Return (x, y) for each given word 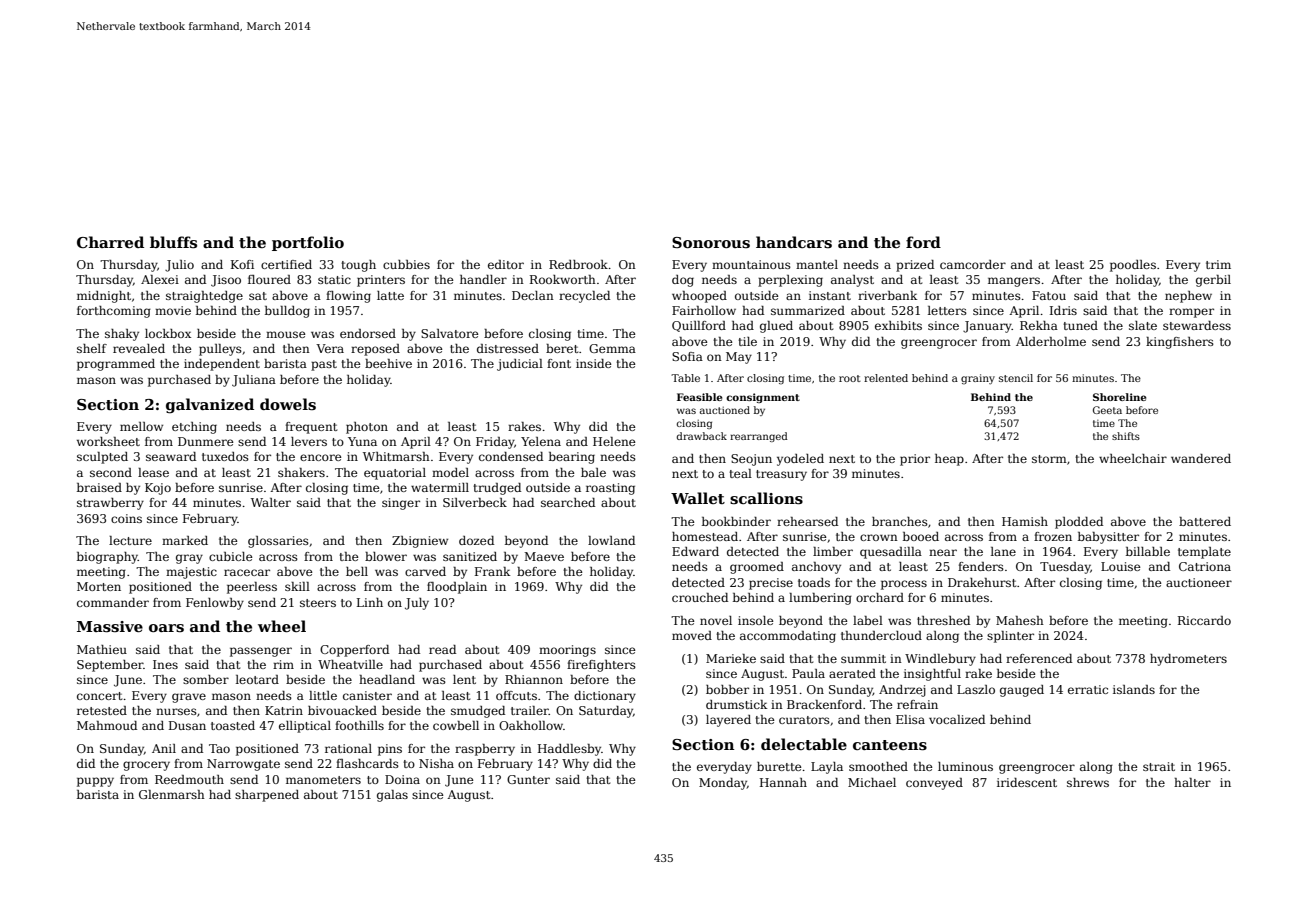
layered (728, 721)
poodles (1133, 266)
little (323, 695)
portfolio (308, 243)
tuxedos (225, 456)
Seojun (751, 460)
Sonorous (711, 242)
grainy (978, 379)
